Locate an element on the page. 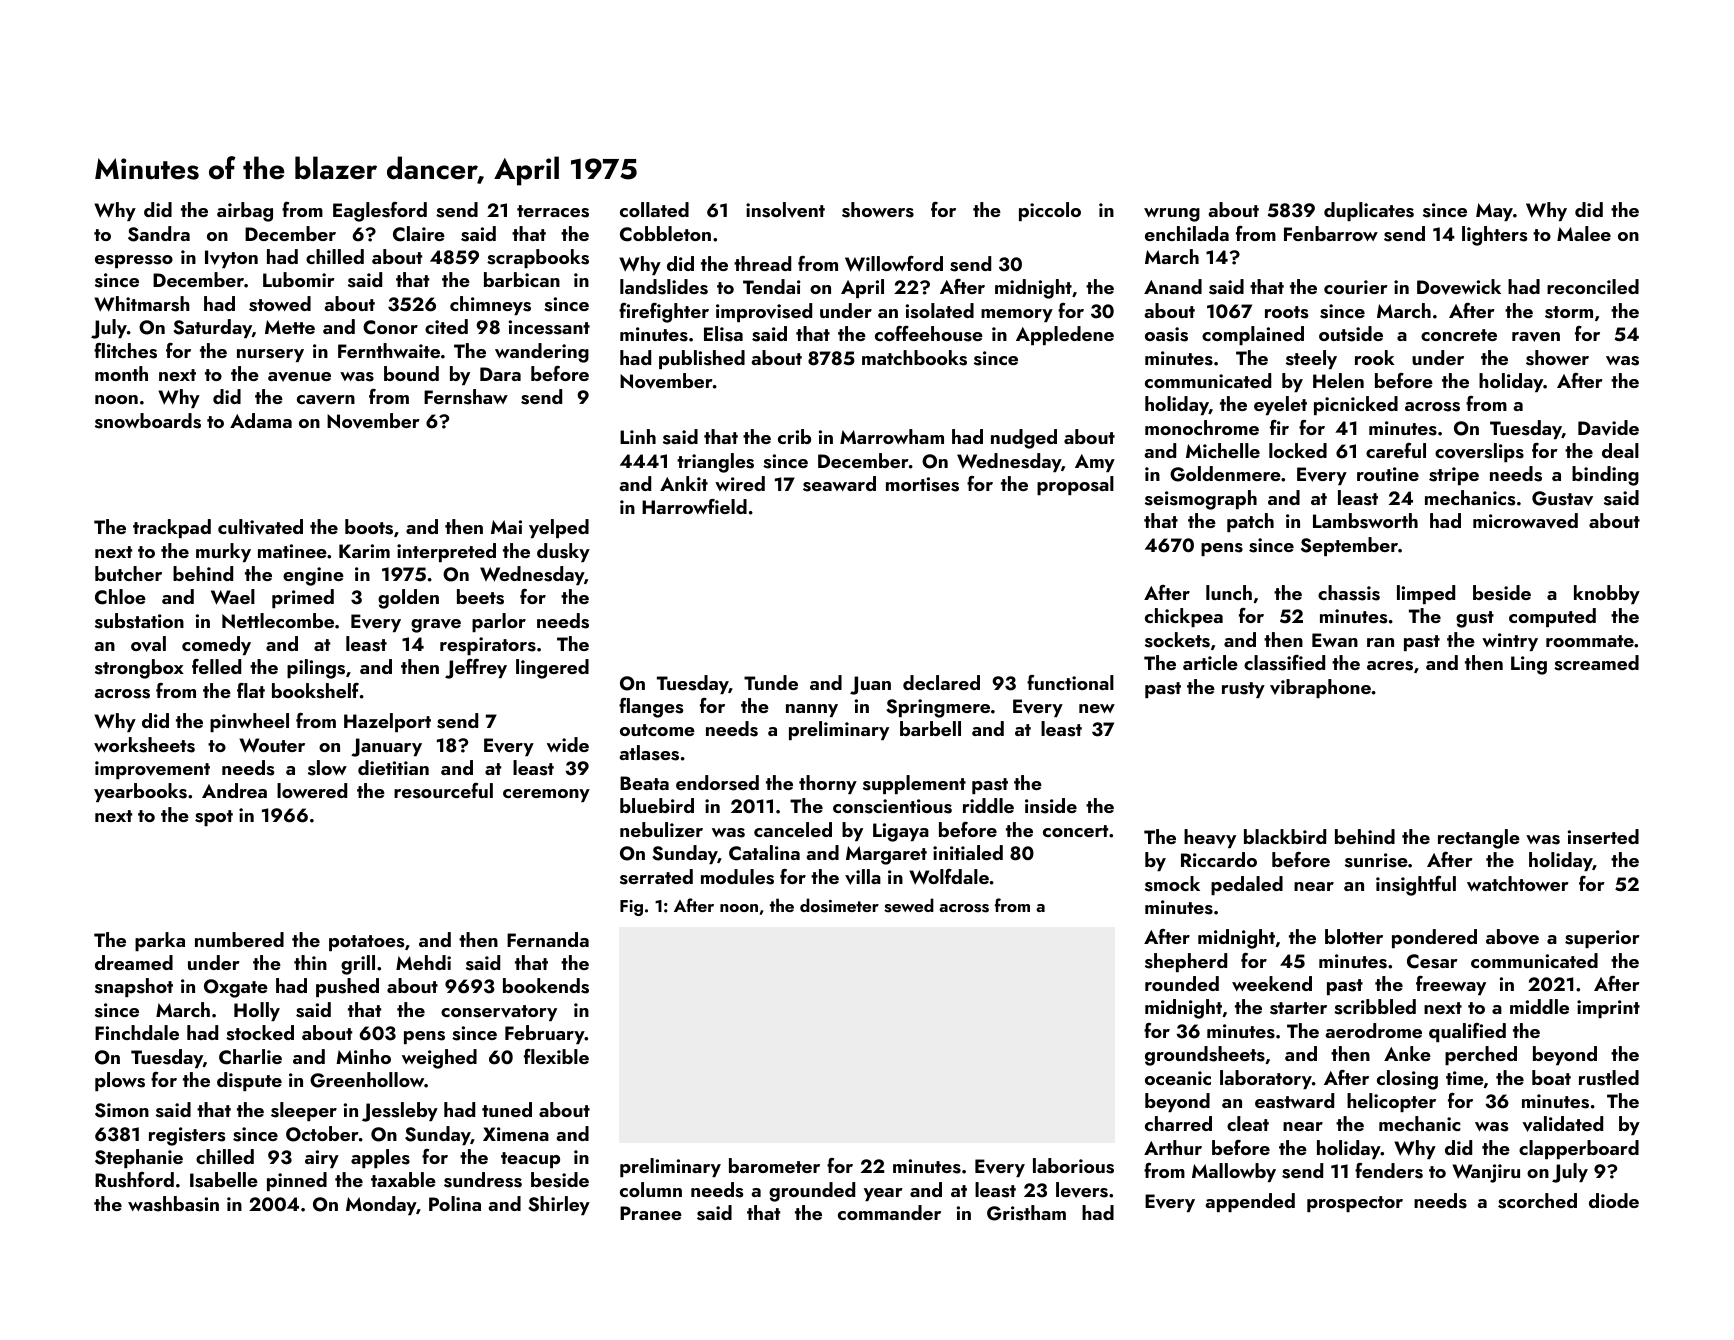 The height and width of the page is (1340, 1734). cleat is located at coordinates (1248, 1123).
